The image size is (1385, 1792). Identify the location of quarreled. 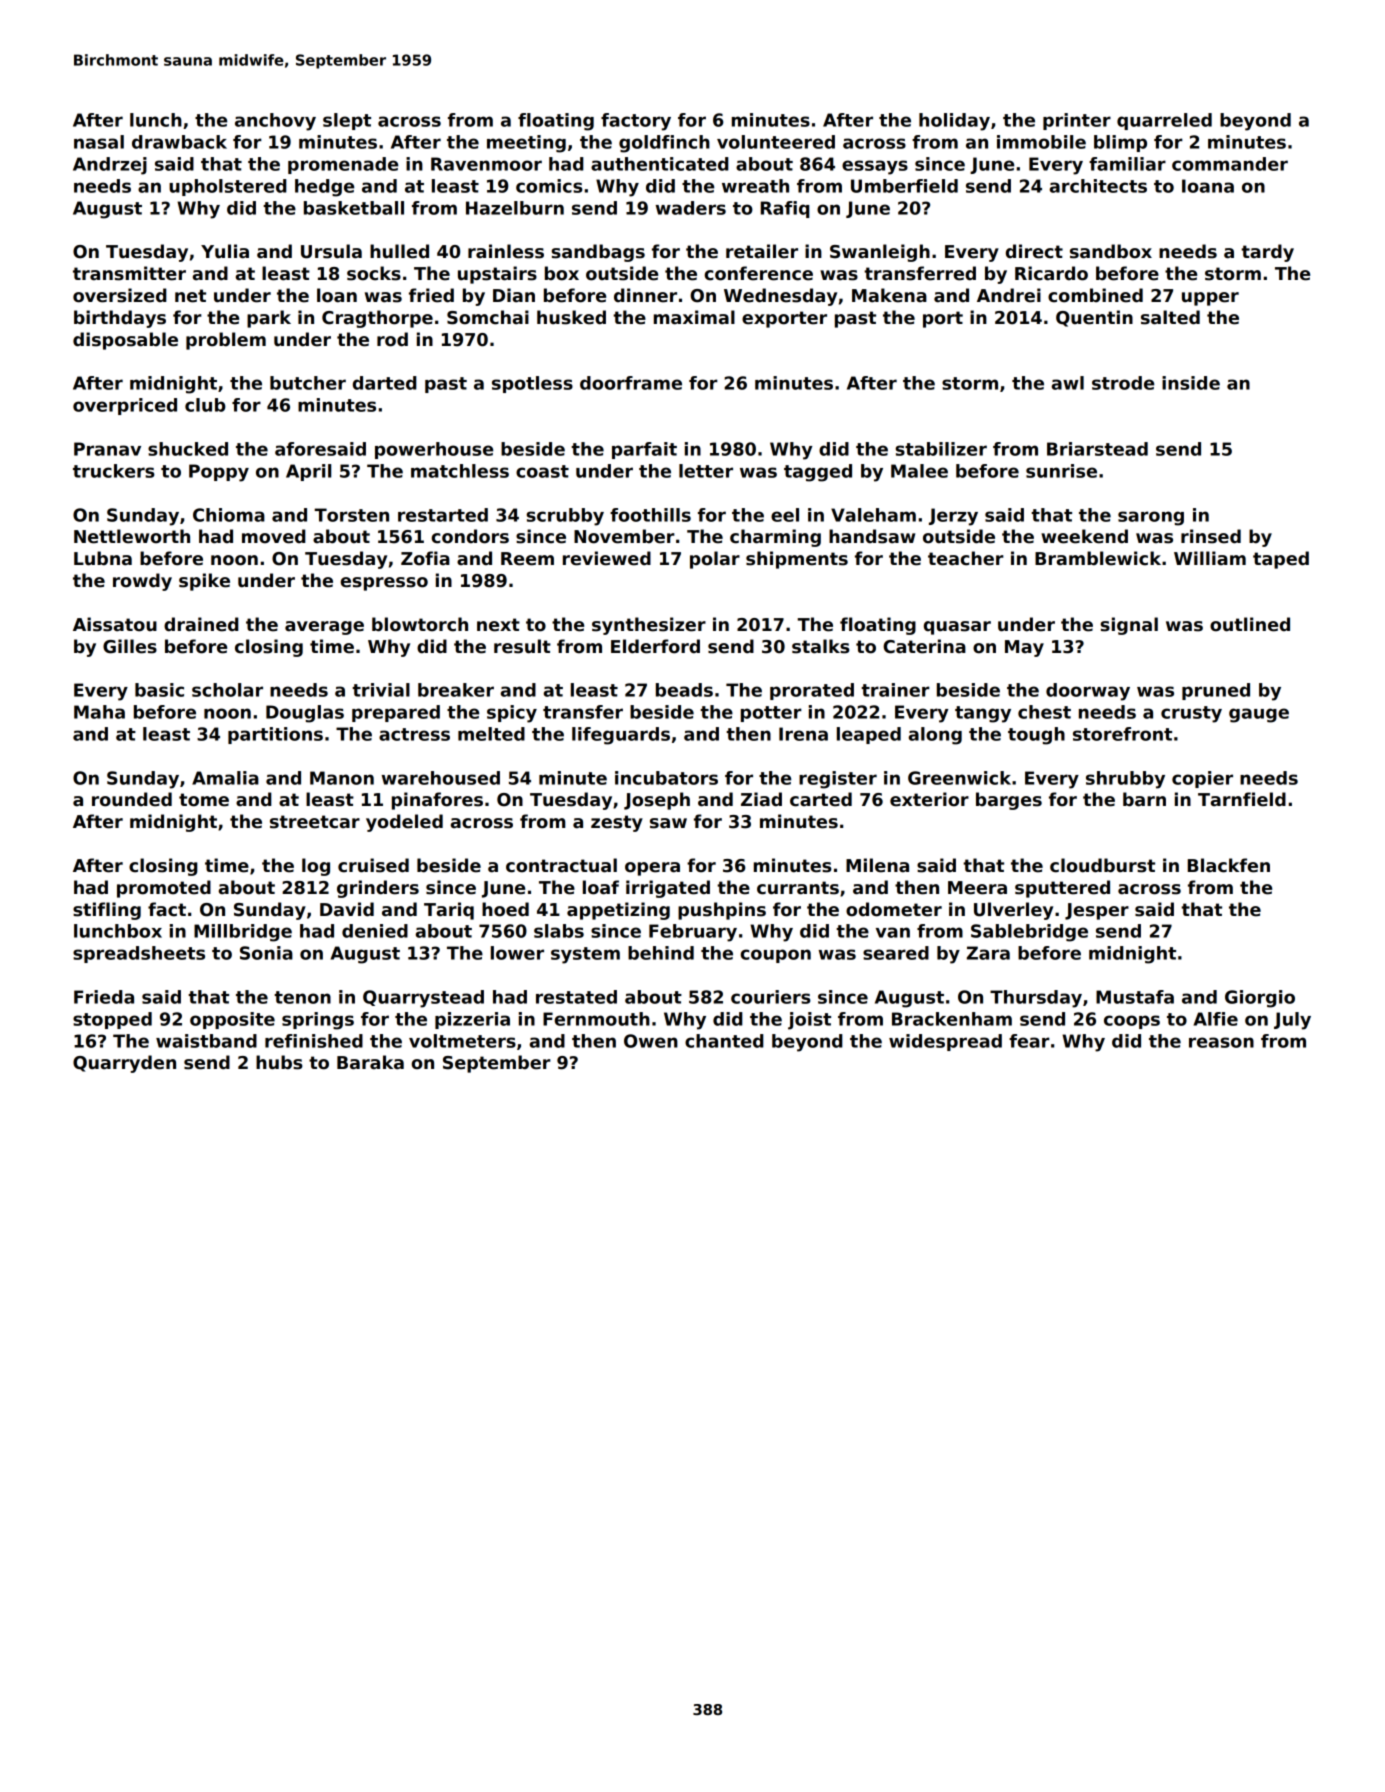
(1164, 121).
